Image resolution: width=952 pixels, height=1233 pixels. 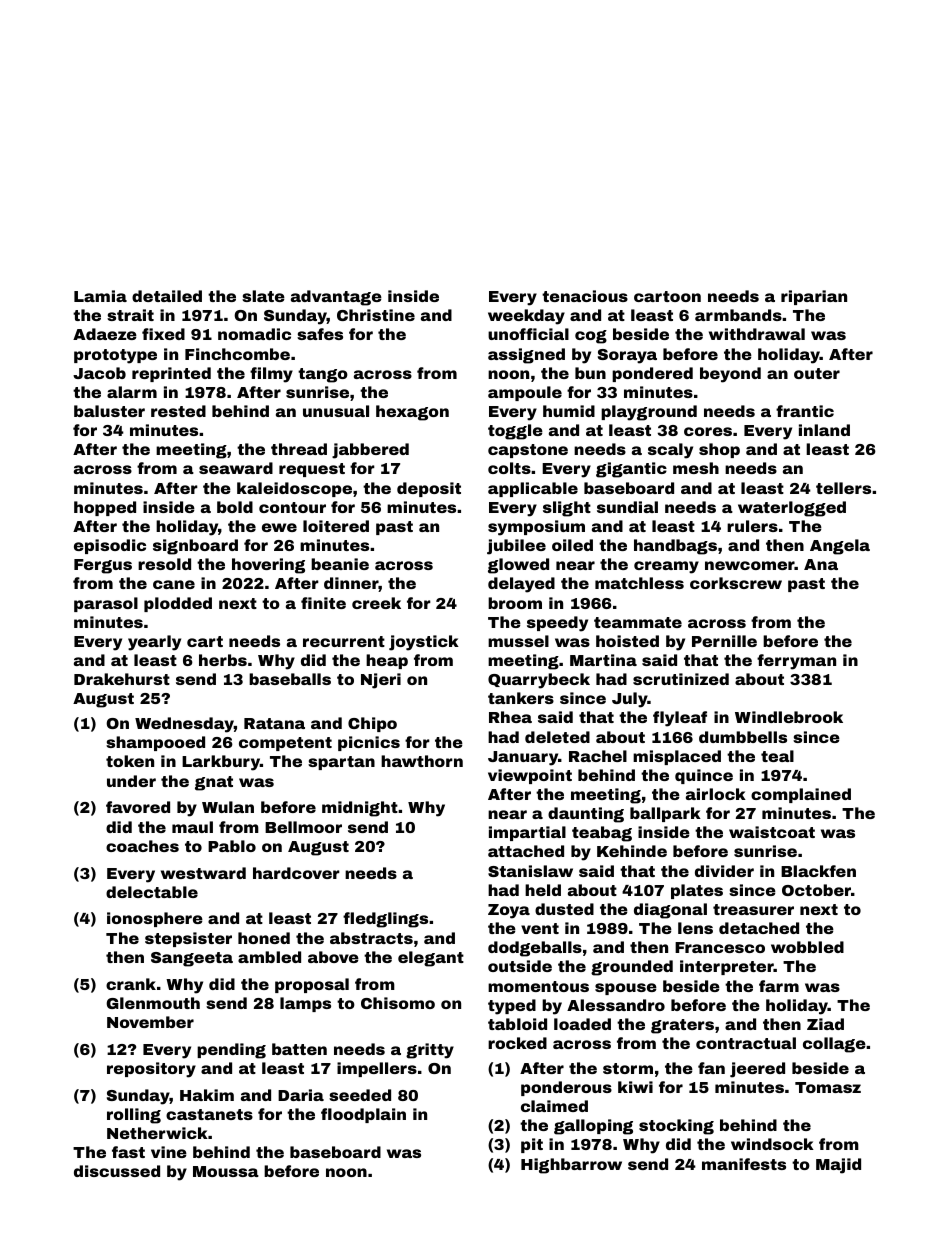 I want to click on delectable, so click(x=152, y=892).
